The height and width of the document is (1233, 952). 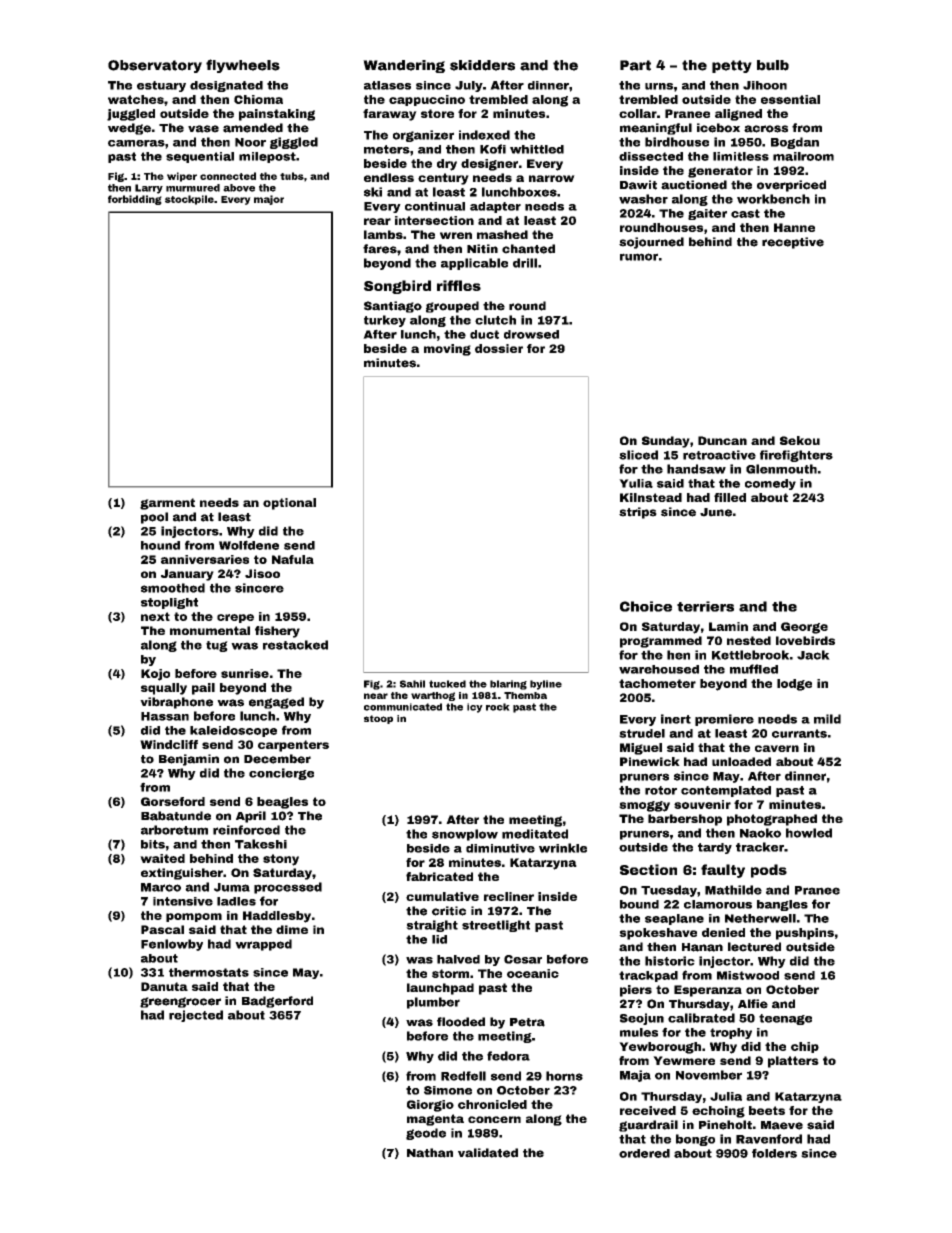 What do you see at coordinates (164, 986) in the document?
I see `Danuta` at bounding box center [164, 986].
